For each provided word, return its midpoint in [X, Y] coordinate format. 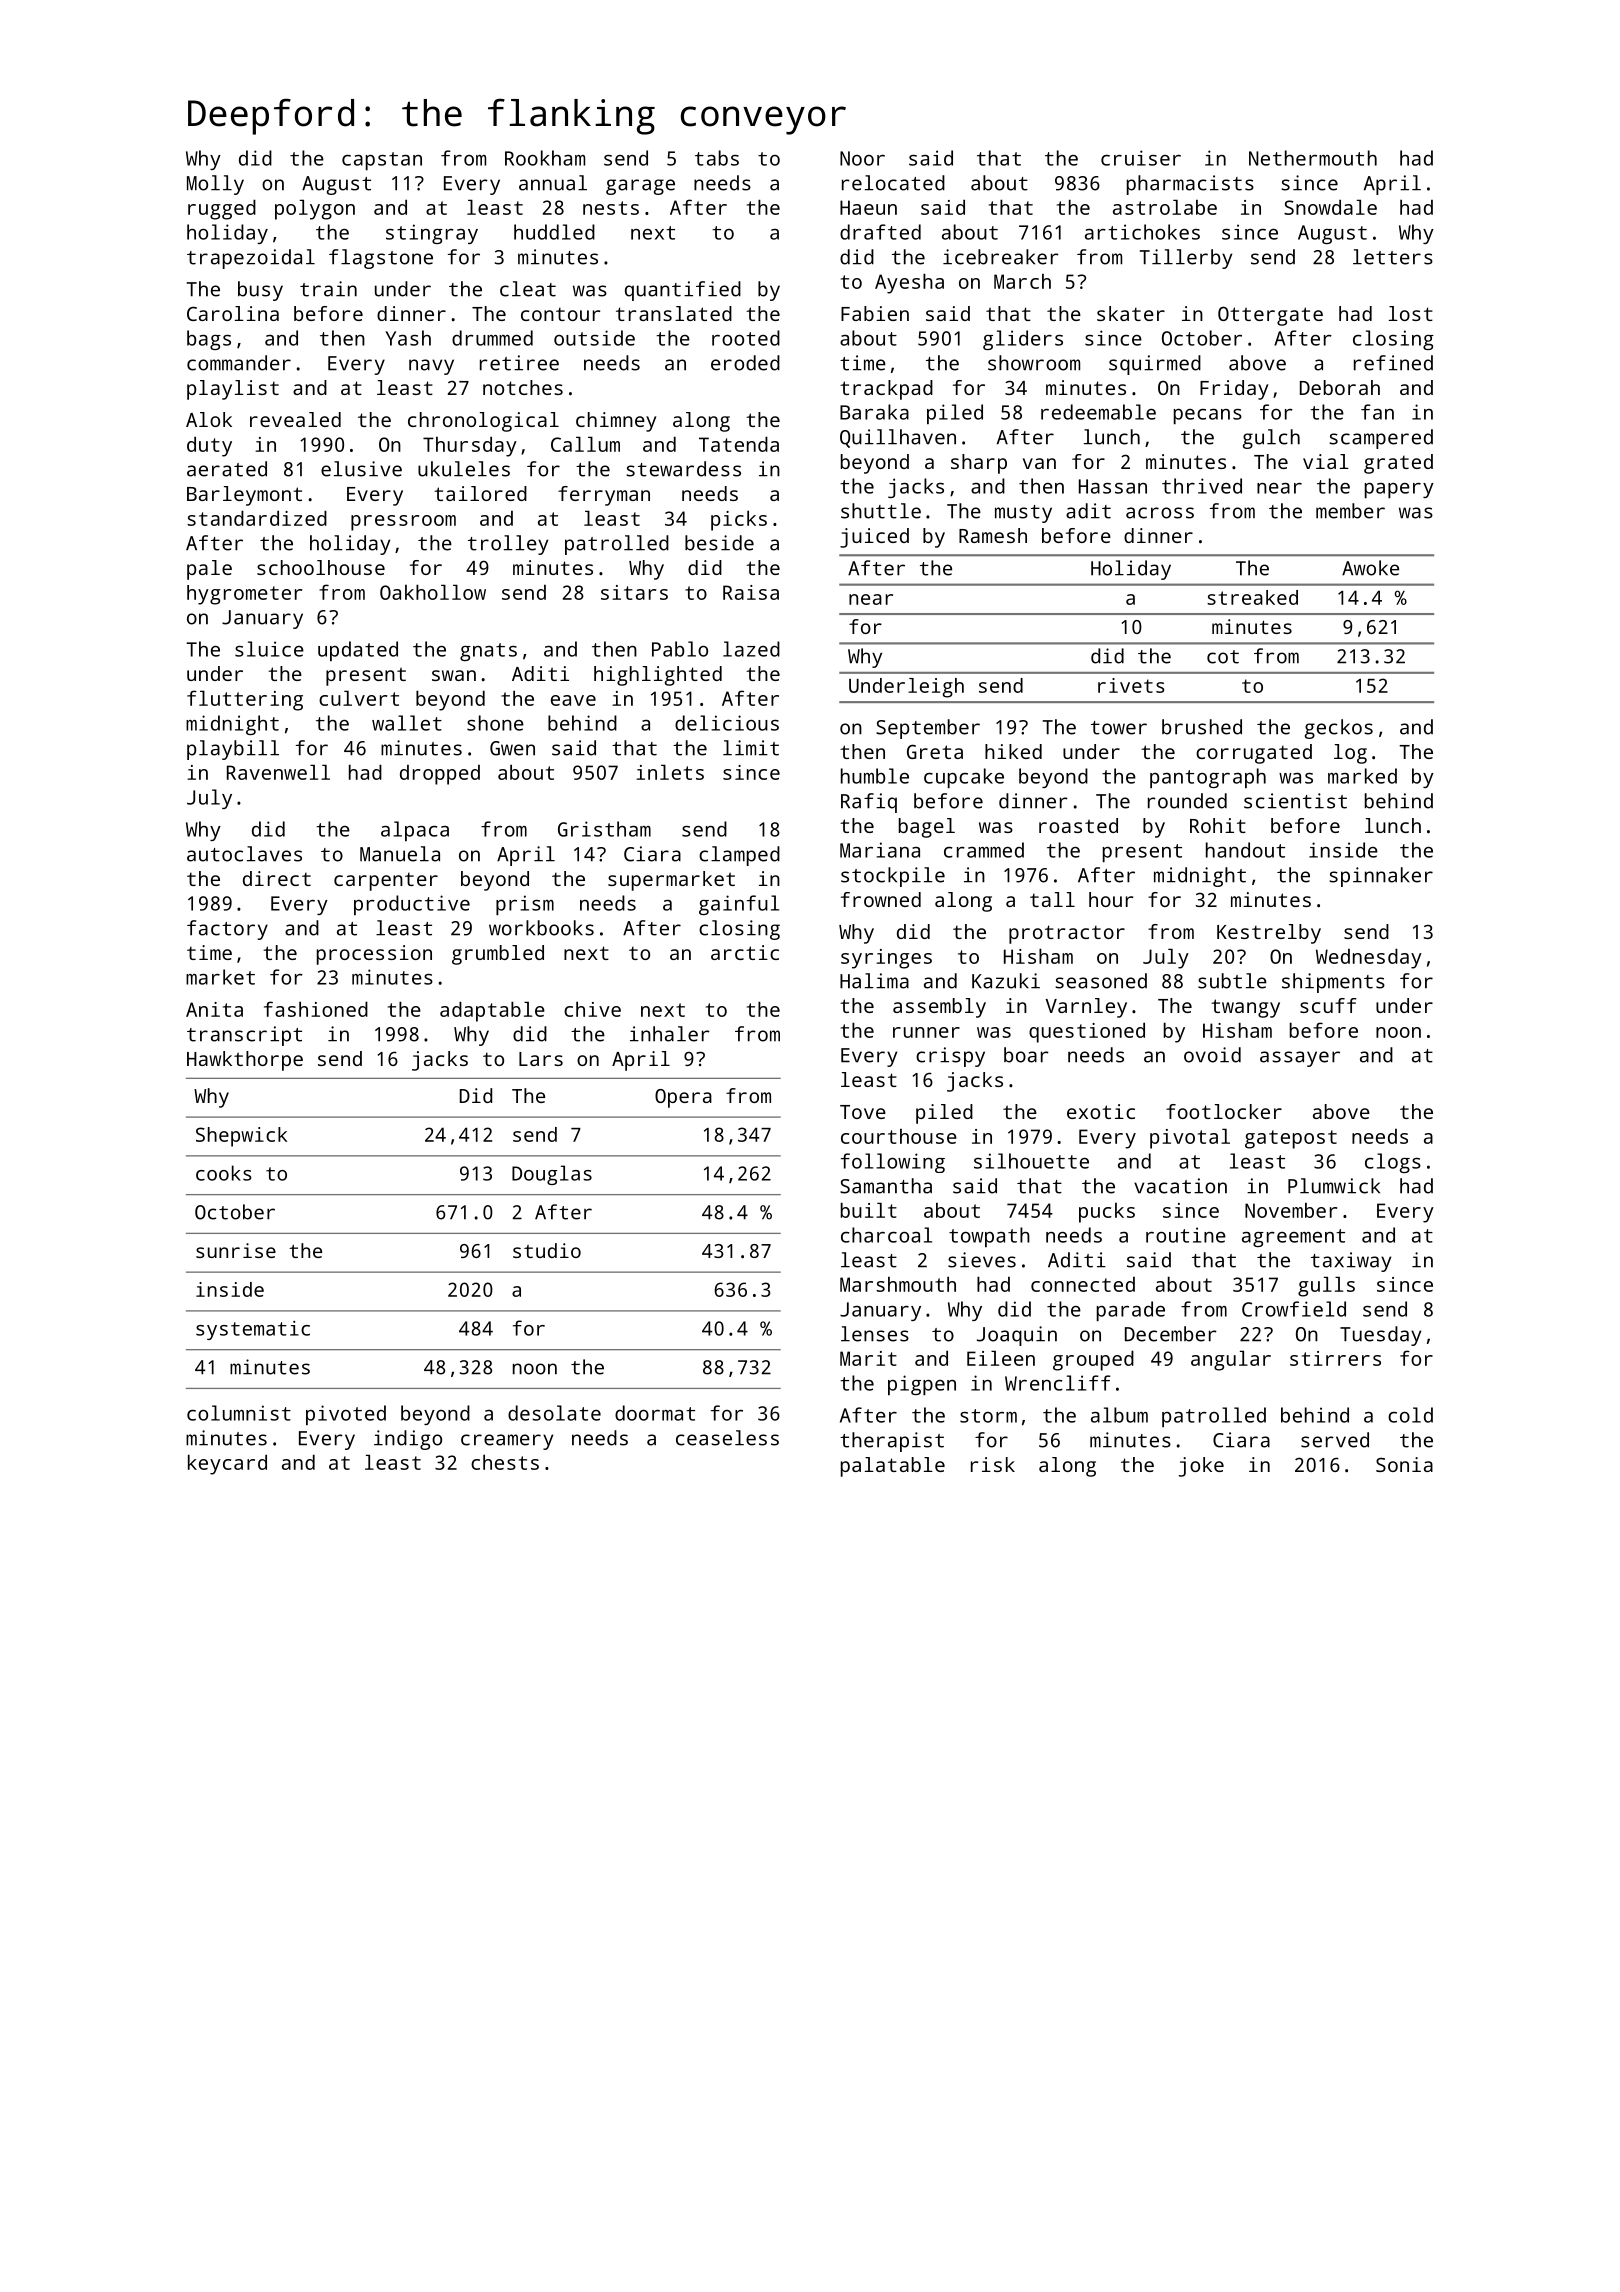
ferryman [604, 496]
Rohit [1218, 825]
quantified [683, 291]
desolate [554, 1413]
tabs [717, 158]
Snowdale [1330, 207]
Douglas [552, 1175]
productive [412, 905]
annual [553, 183]
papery [1399, 490]
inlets [670, 772]
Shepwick [241, 1137]
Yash [408, 338]
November [1291, 1210]
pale [209, 570]
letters [1393, 257]
